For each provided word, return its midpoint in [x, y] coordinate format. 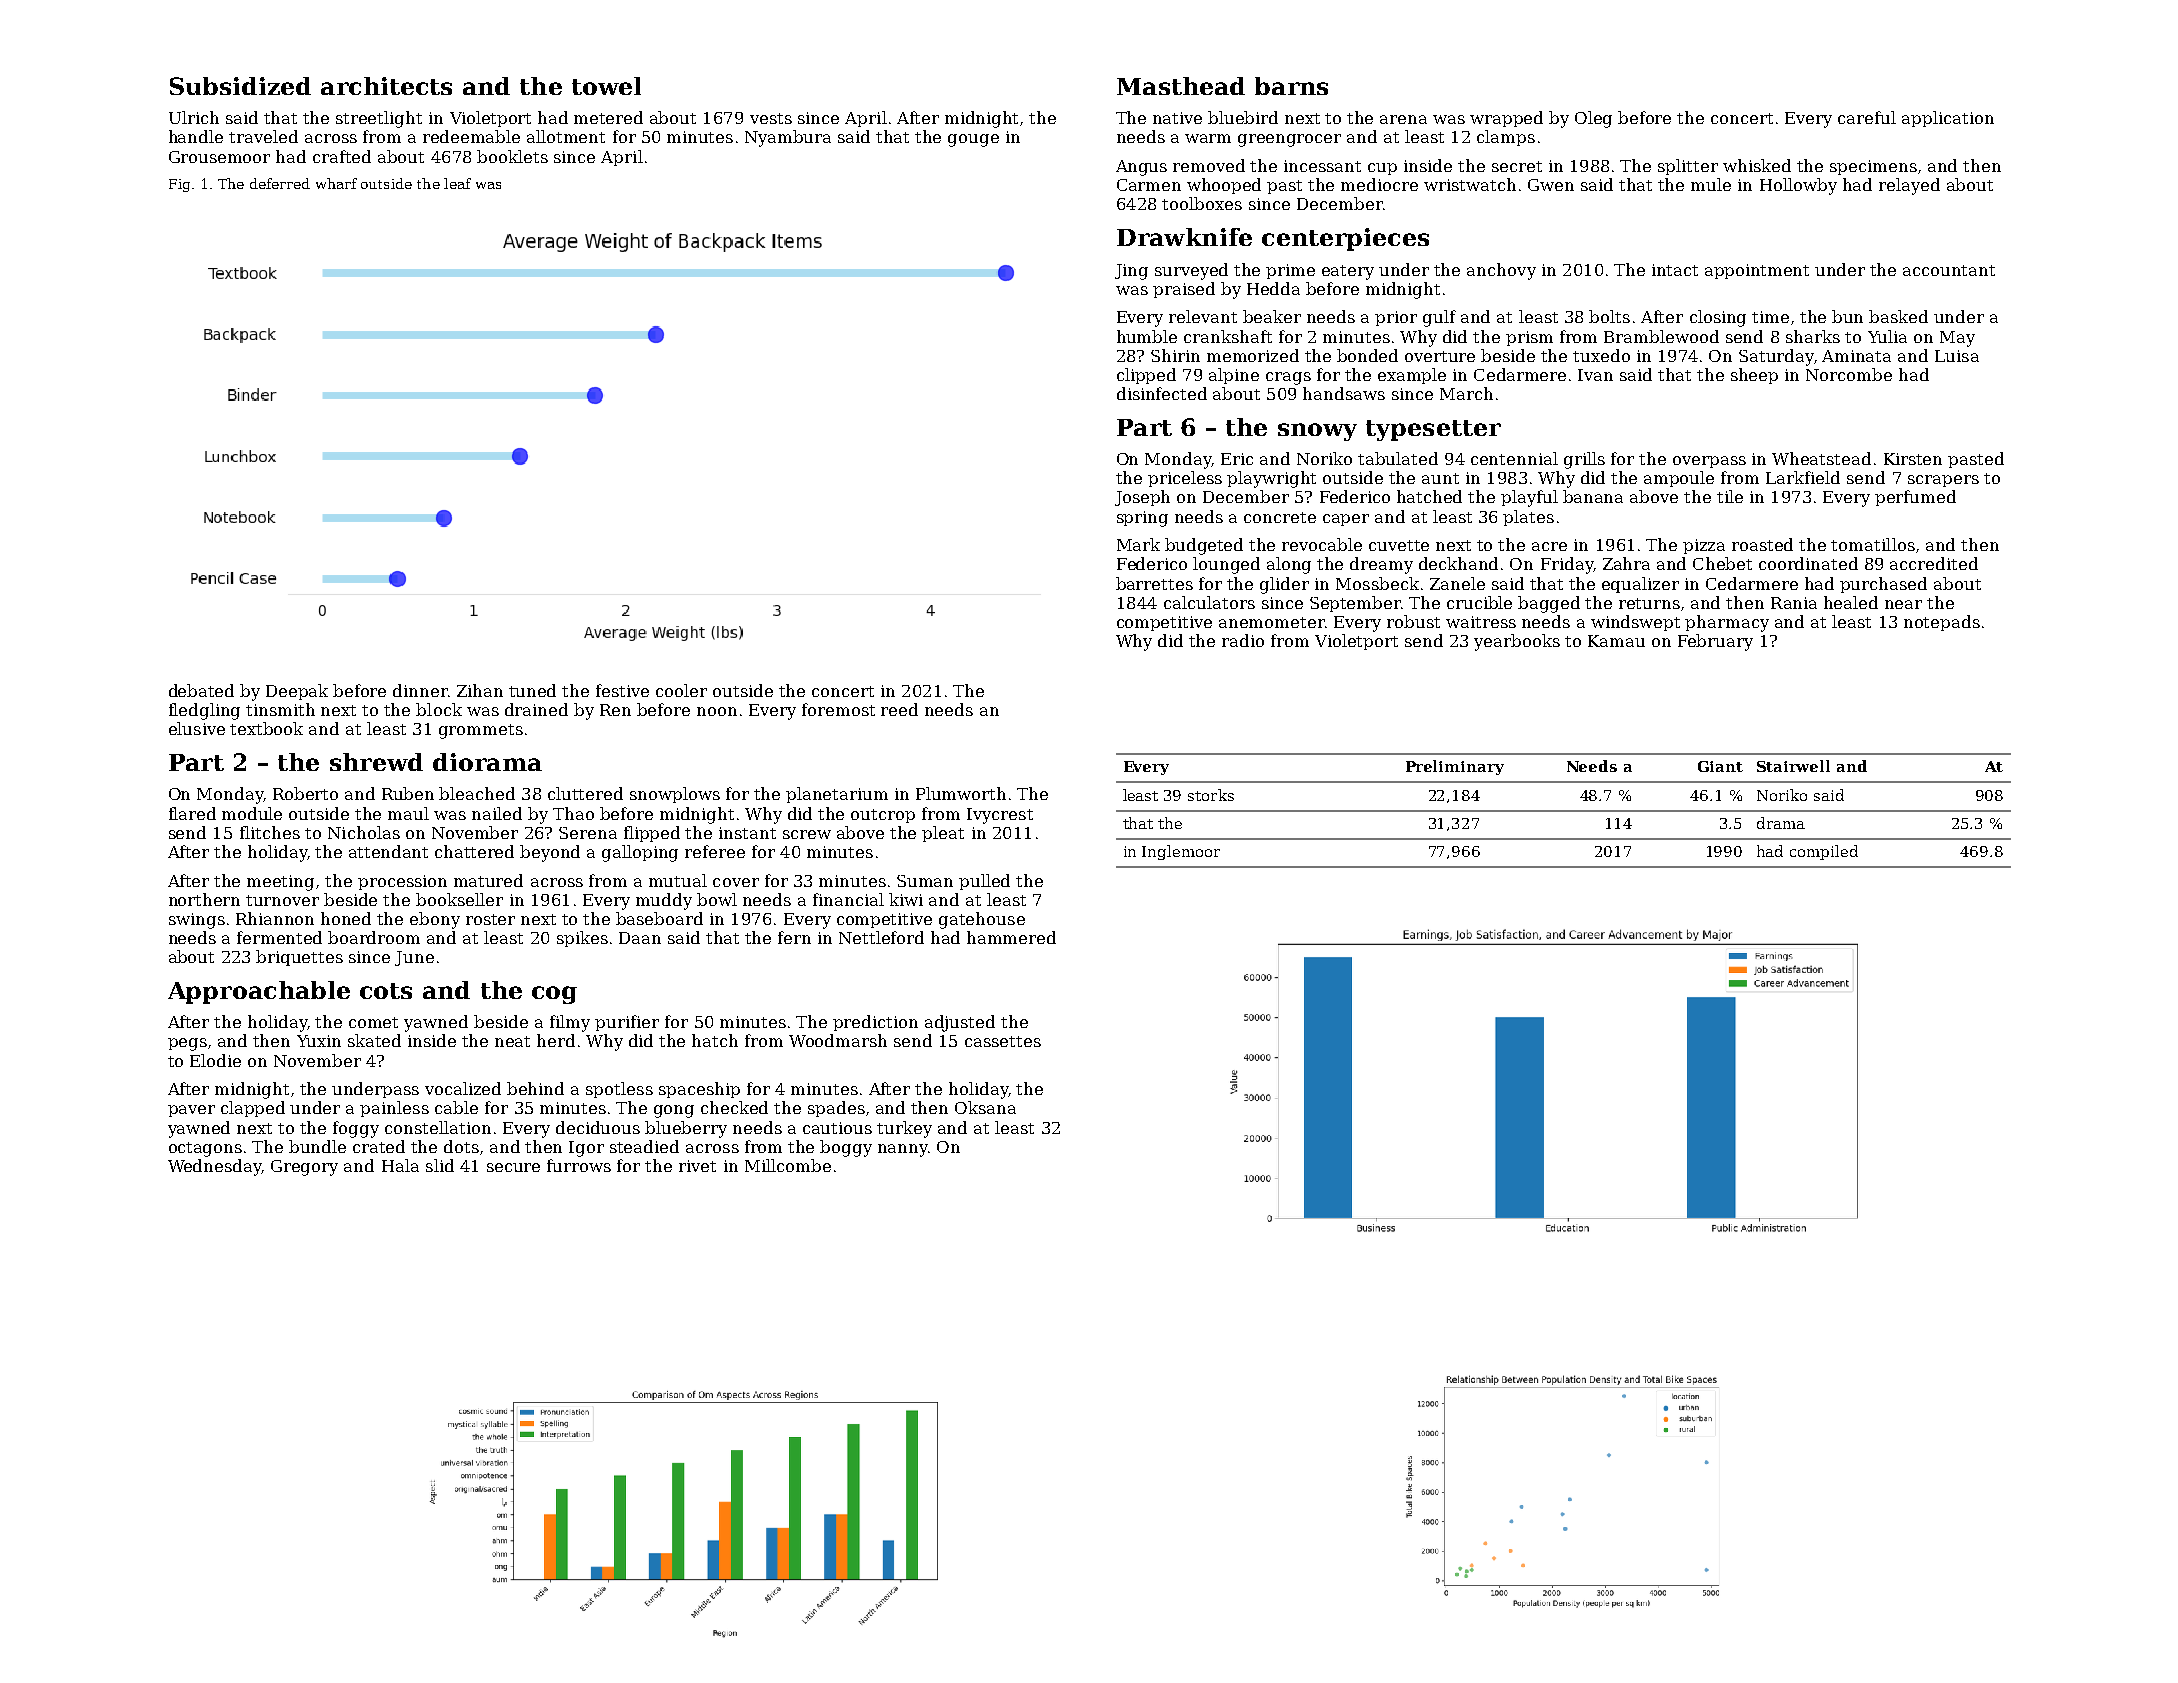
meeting [280, 883]
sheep [1754, 376]
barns [1291, 86]
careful [1867, 117]
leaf [457, 183]
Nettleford [881, 937]
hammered [1011, 937]
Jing [1131, 272]
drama [1781, 823]
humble [1147, 336]
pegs [187, 1044]
